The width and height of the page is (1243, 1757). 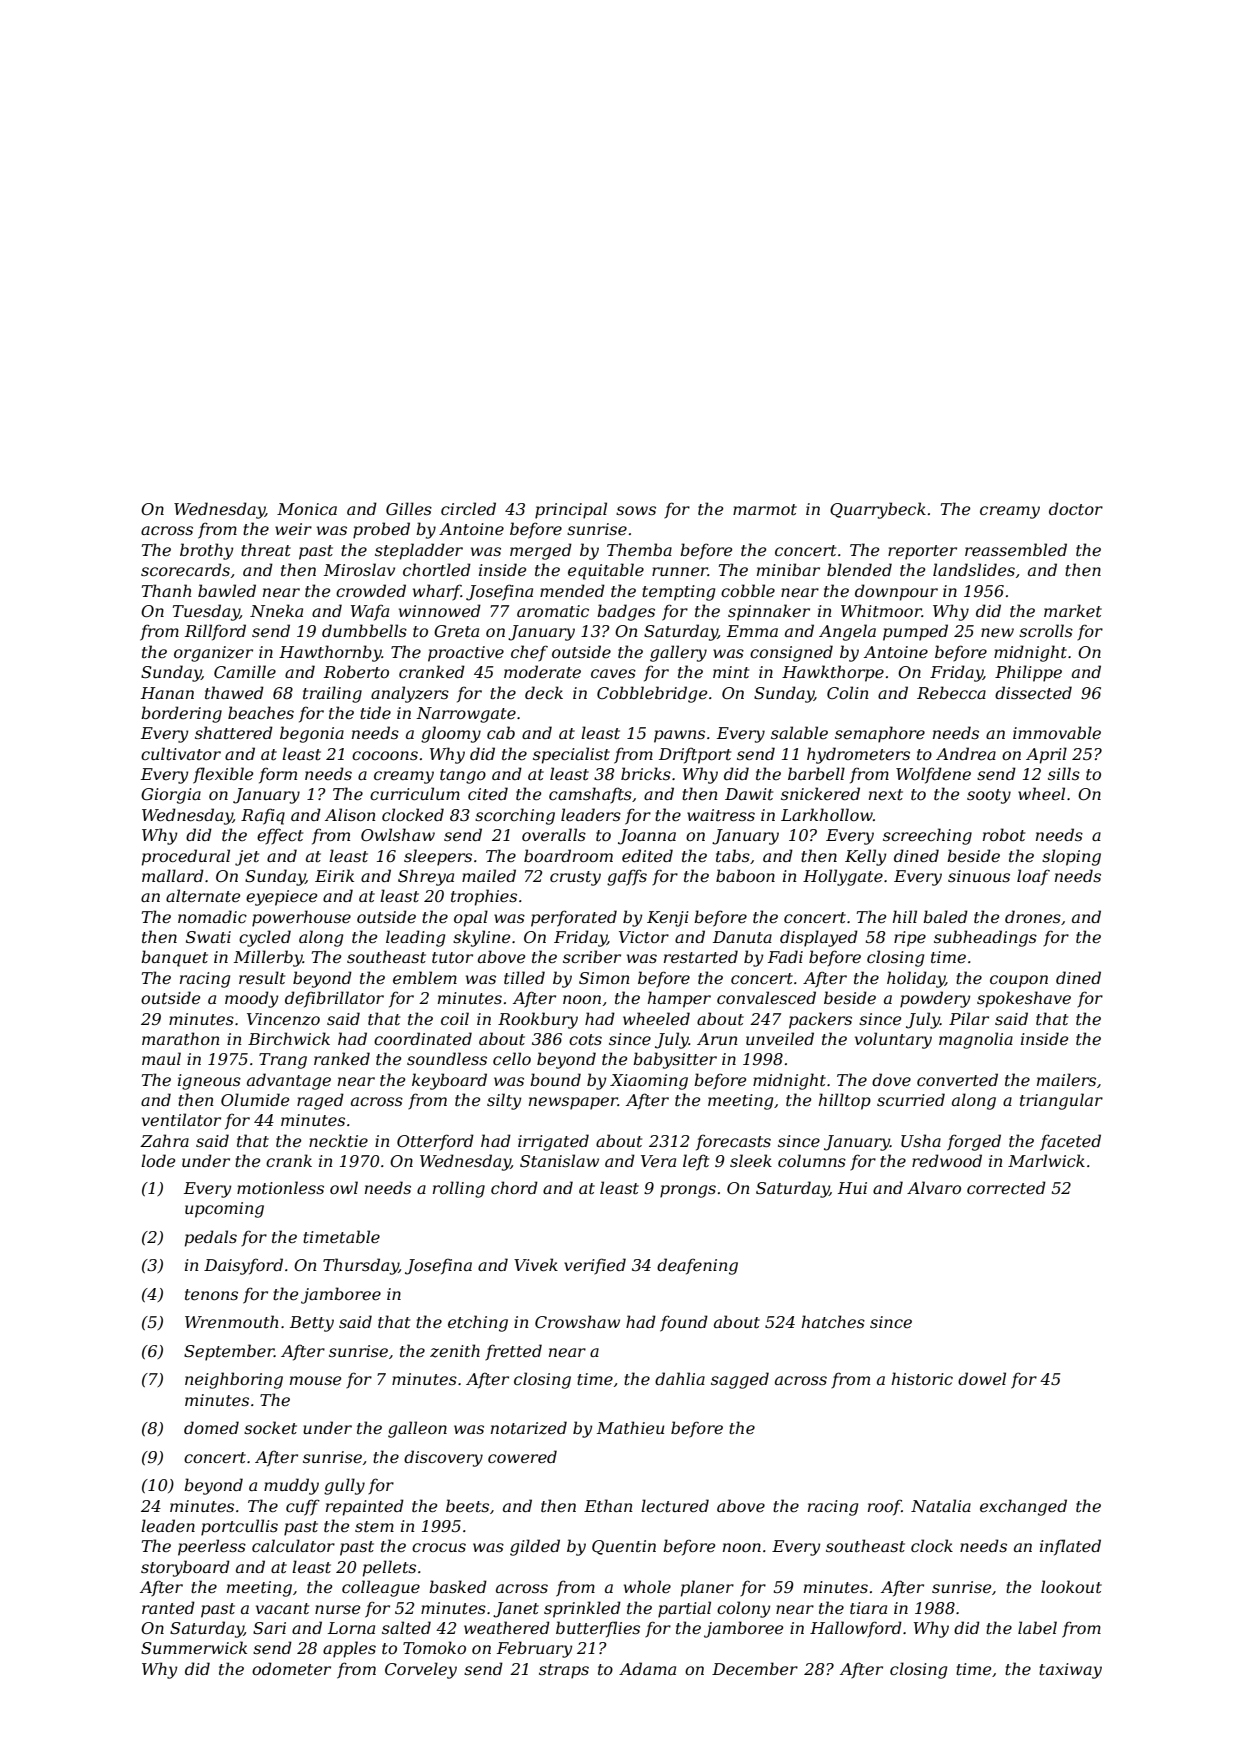 What do you see at coordinates (564, 1671) in the page?
I see `straps` at bounding box center [564, 1671].
